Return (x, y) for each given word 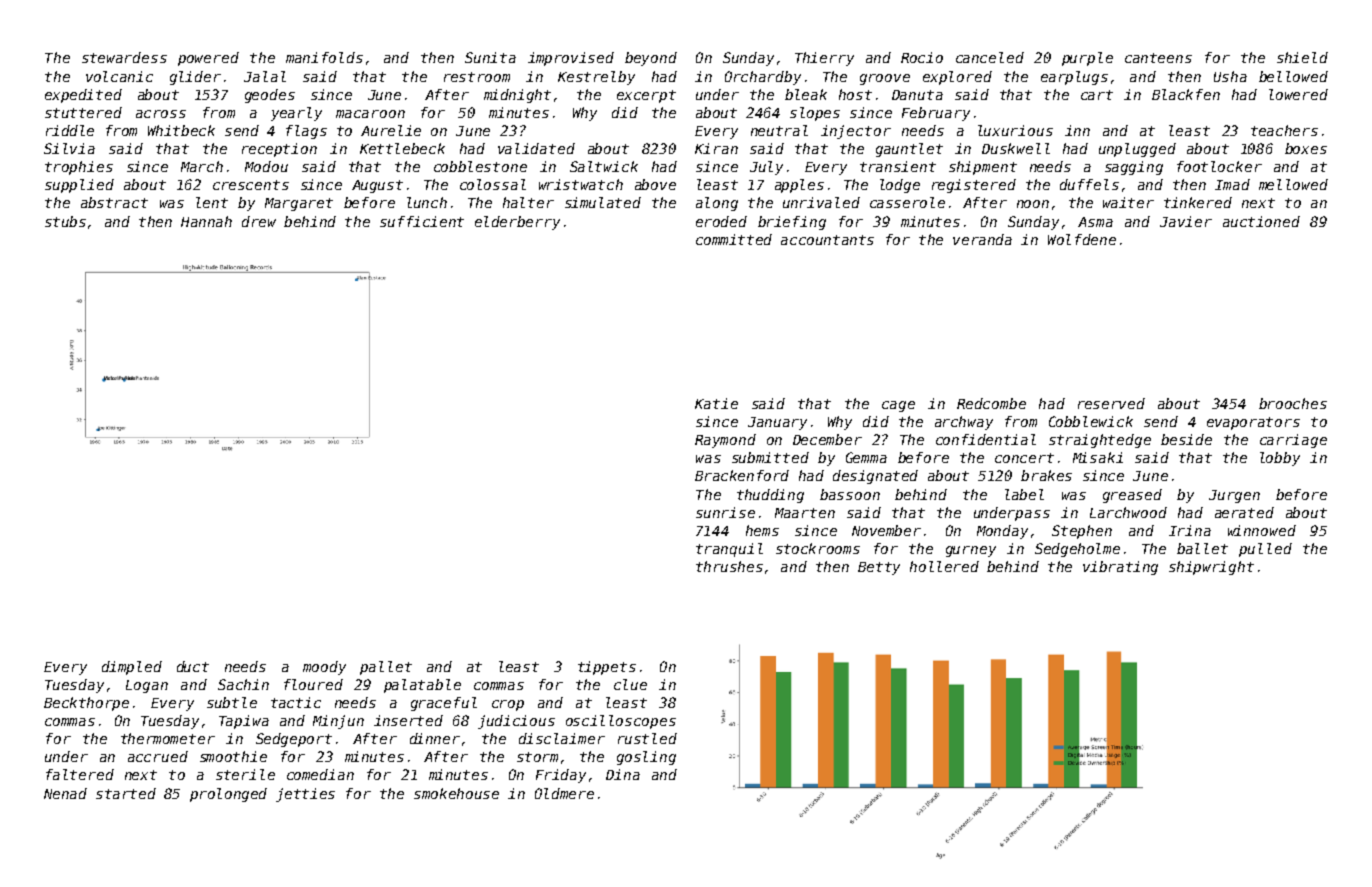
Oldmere (564, 793)
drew (259, 221)
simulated (603, 202)
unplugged (1137, 150)
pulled (1265, 550)
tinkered (1198, 202)
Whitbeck (181, 130)
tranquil (729, 550)
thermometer (168, 738)
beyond (651, 59)
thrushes (729, 566)
